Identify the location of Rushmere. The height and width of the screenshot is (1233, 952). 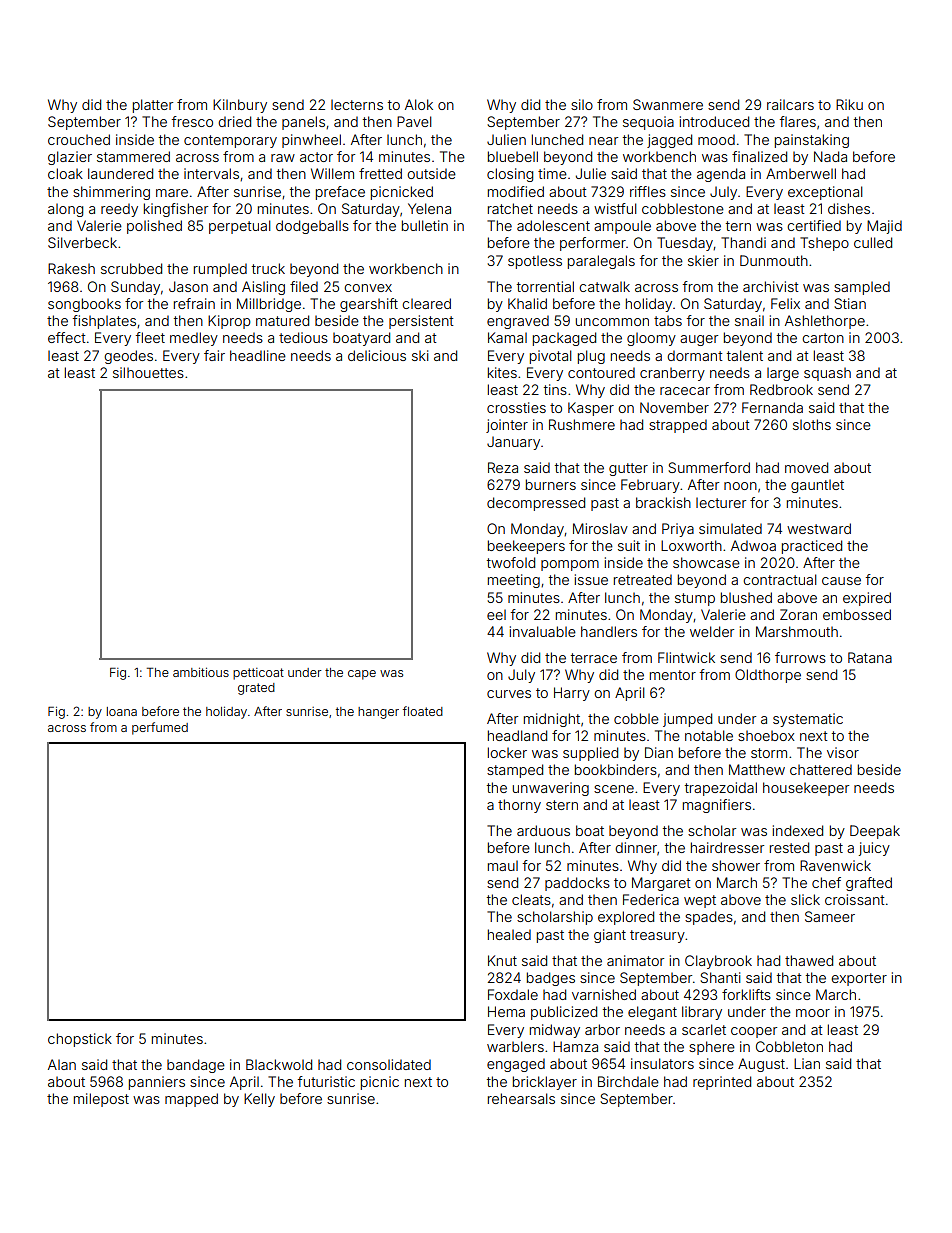
(582, 424).
